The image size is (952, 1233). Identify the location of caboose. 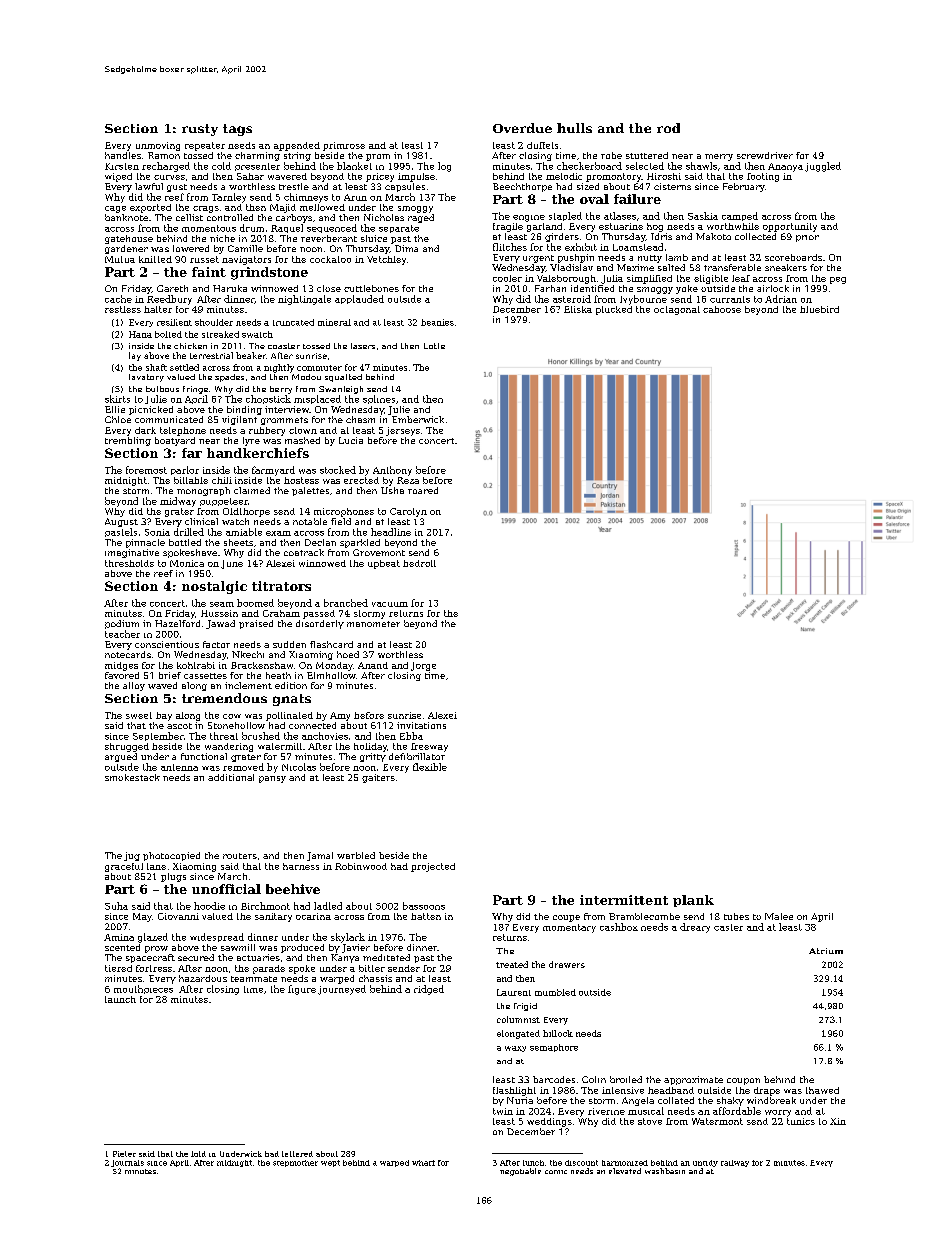
(722, 309).
